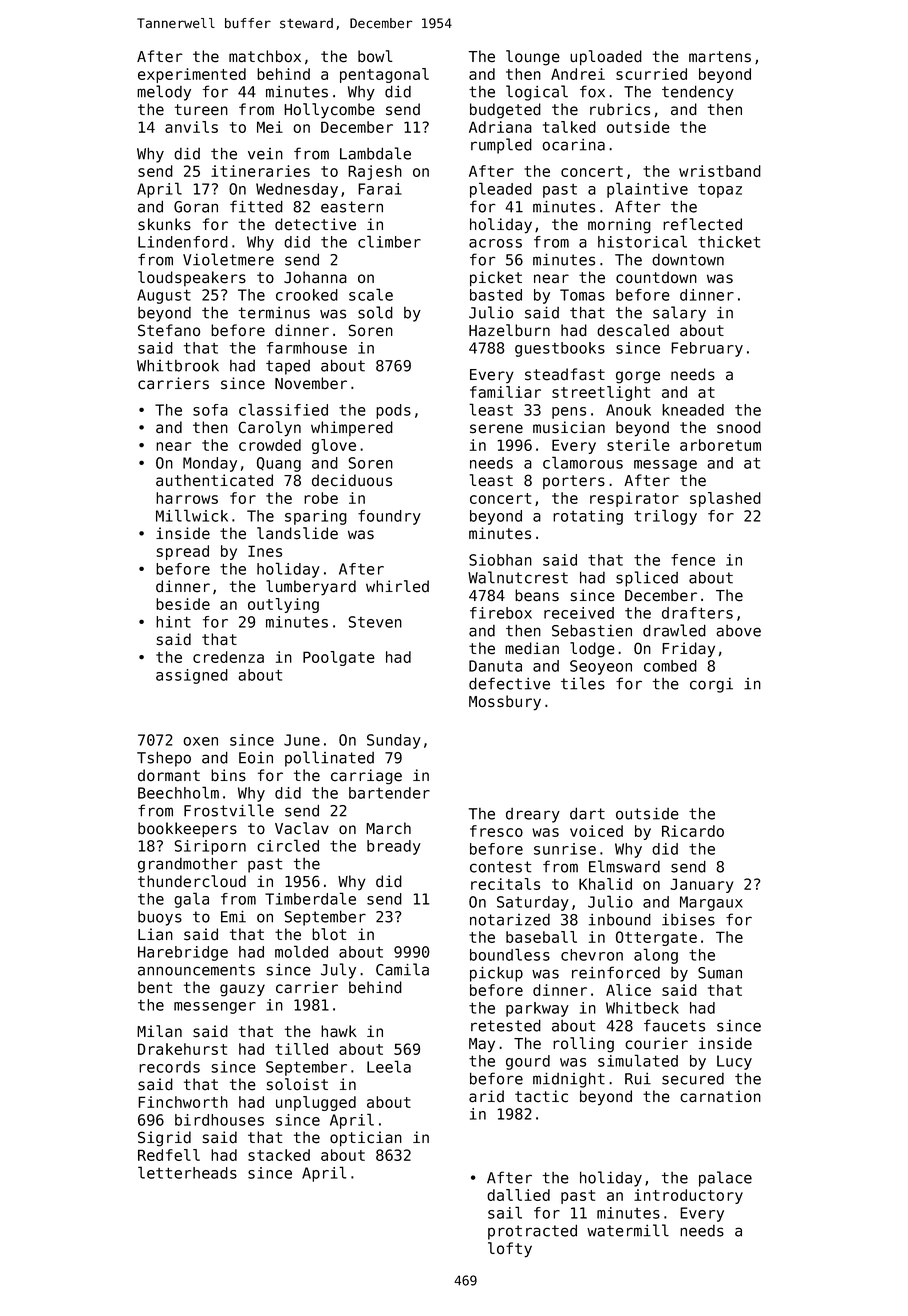  Describe the element at coordinates (311, 383) in the image. I see `November` at that location.
